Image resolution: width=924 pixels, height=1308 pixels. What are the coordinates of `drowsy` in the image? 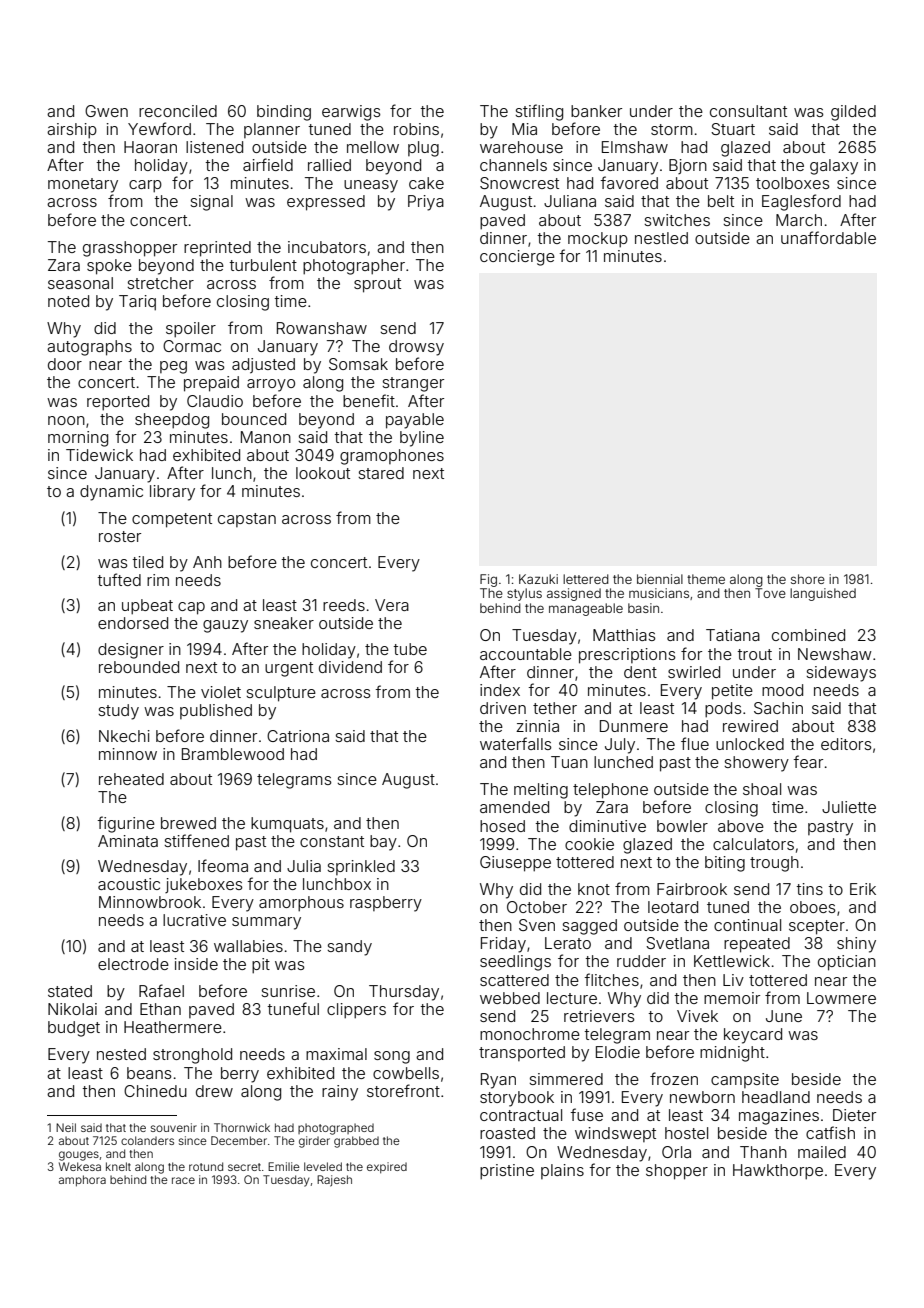 It's located at (416, 348).
